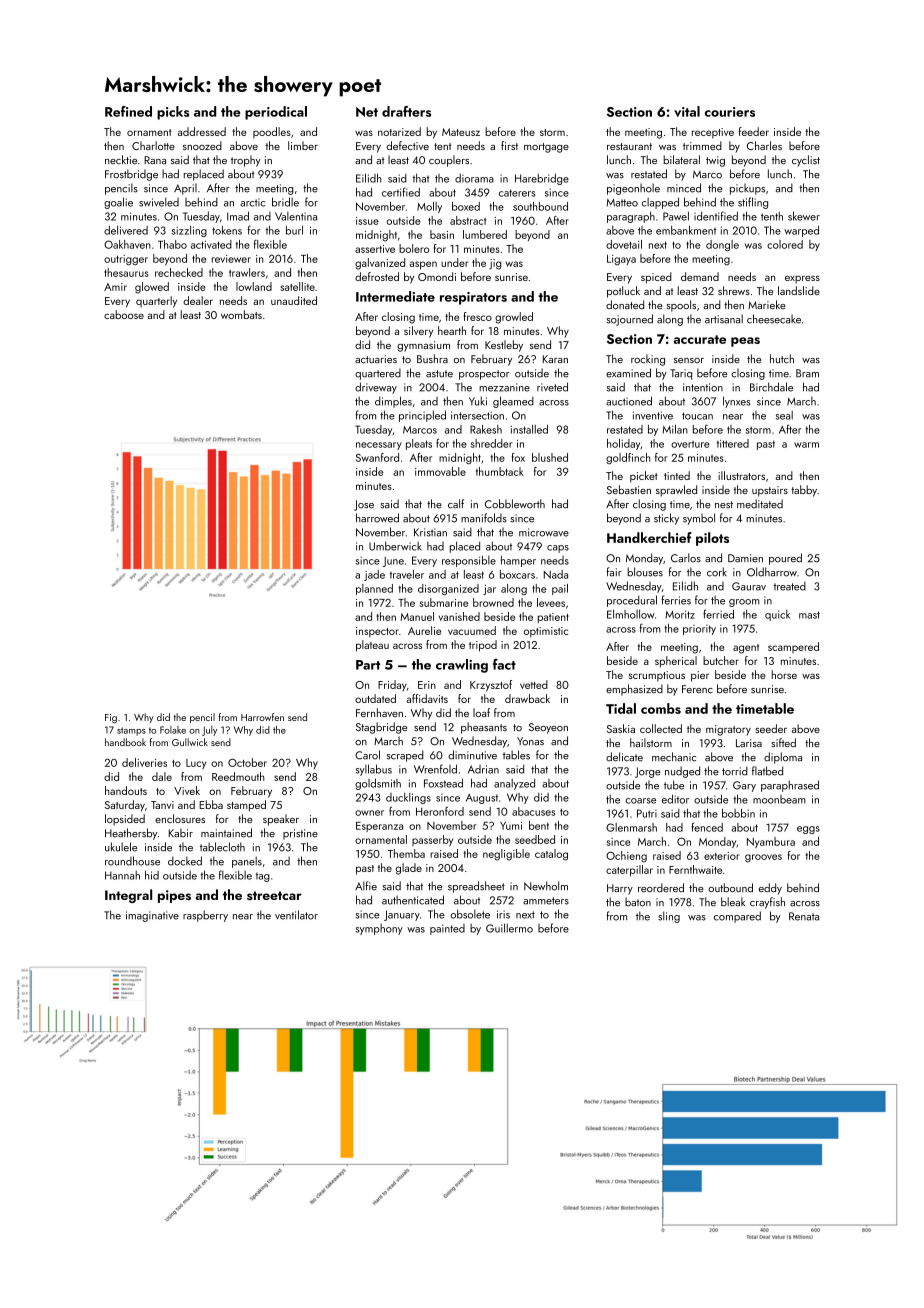  Describe the element at coordinates (481, 712) in the document. I see `loaf` at that location.
